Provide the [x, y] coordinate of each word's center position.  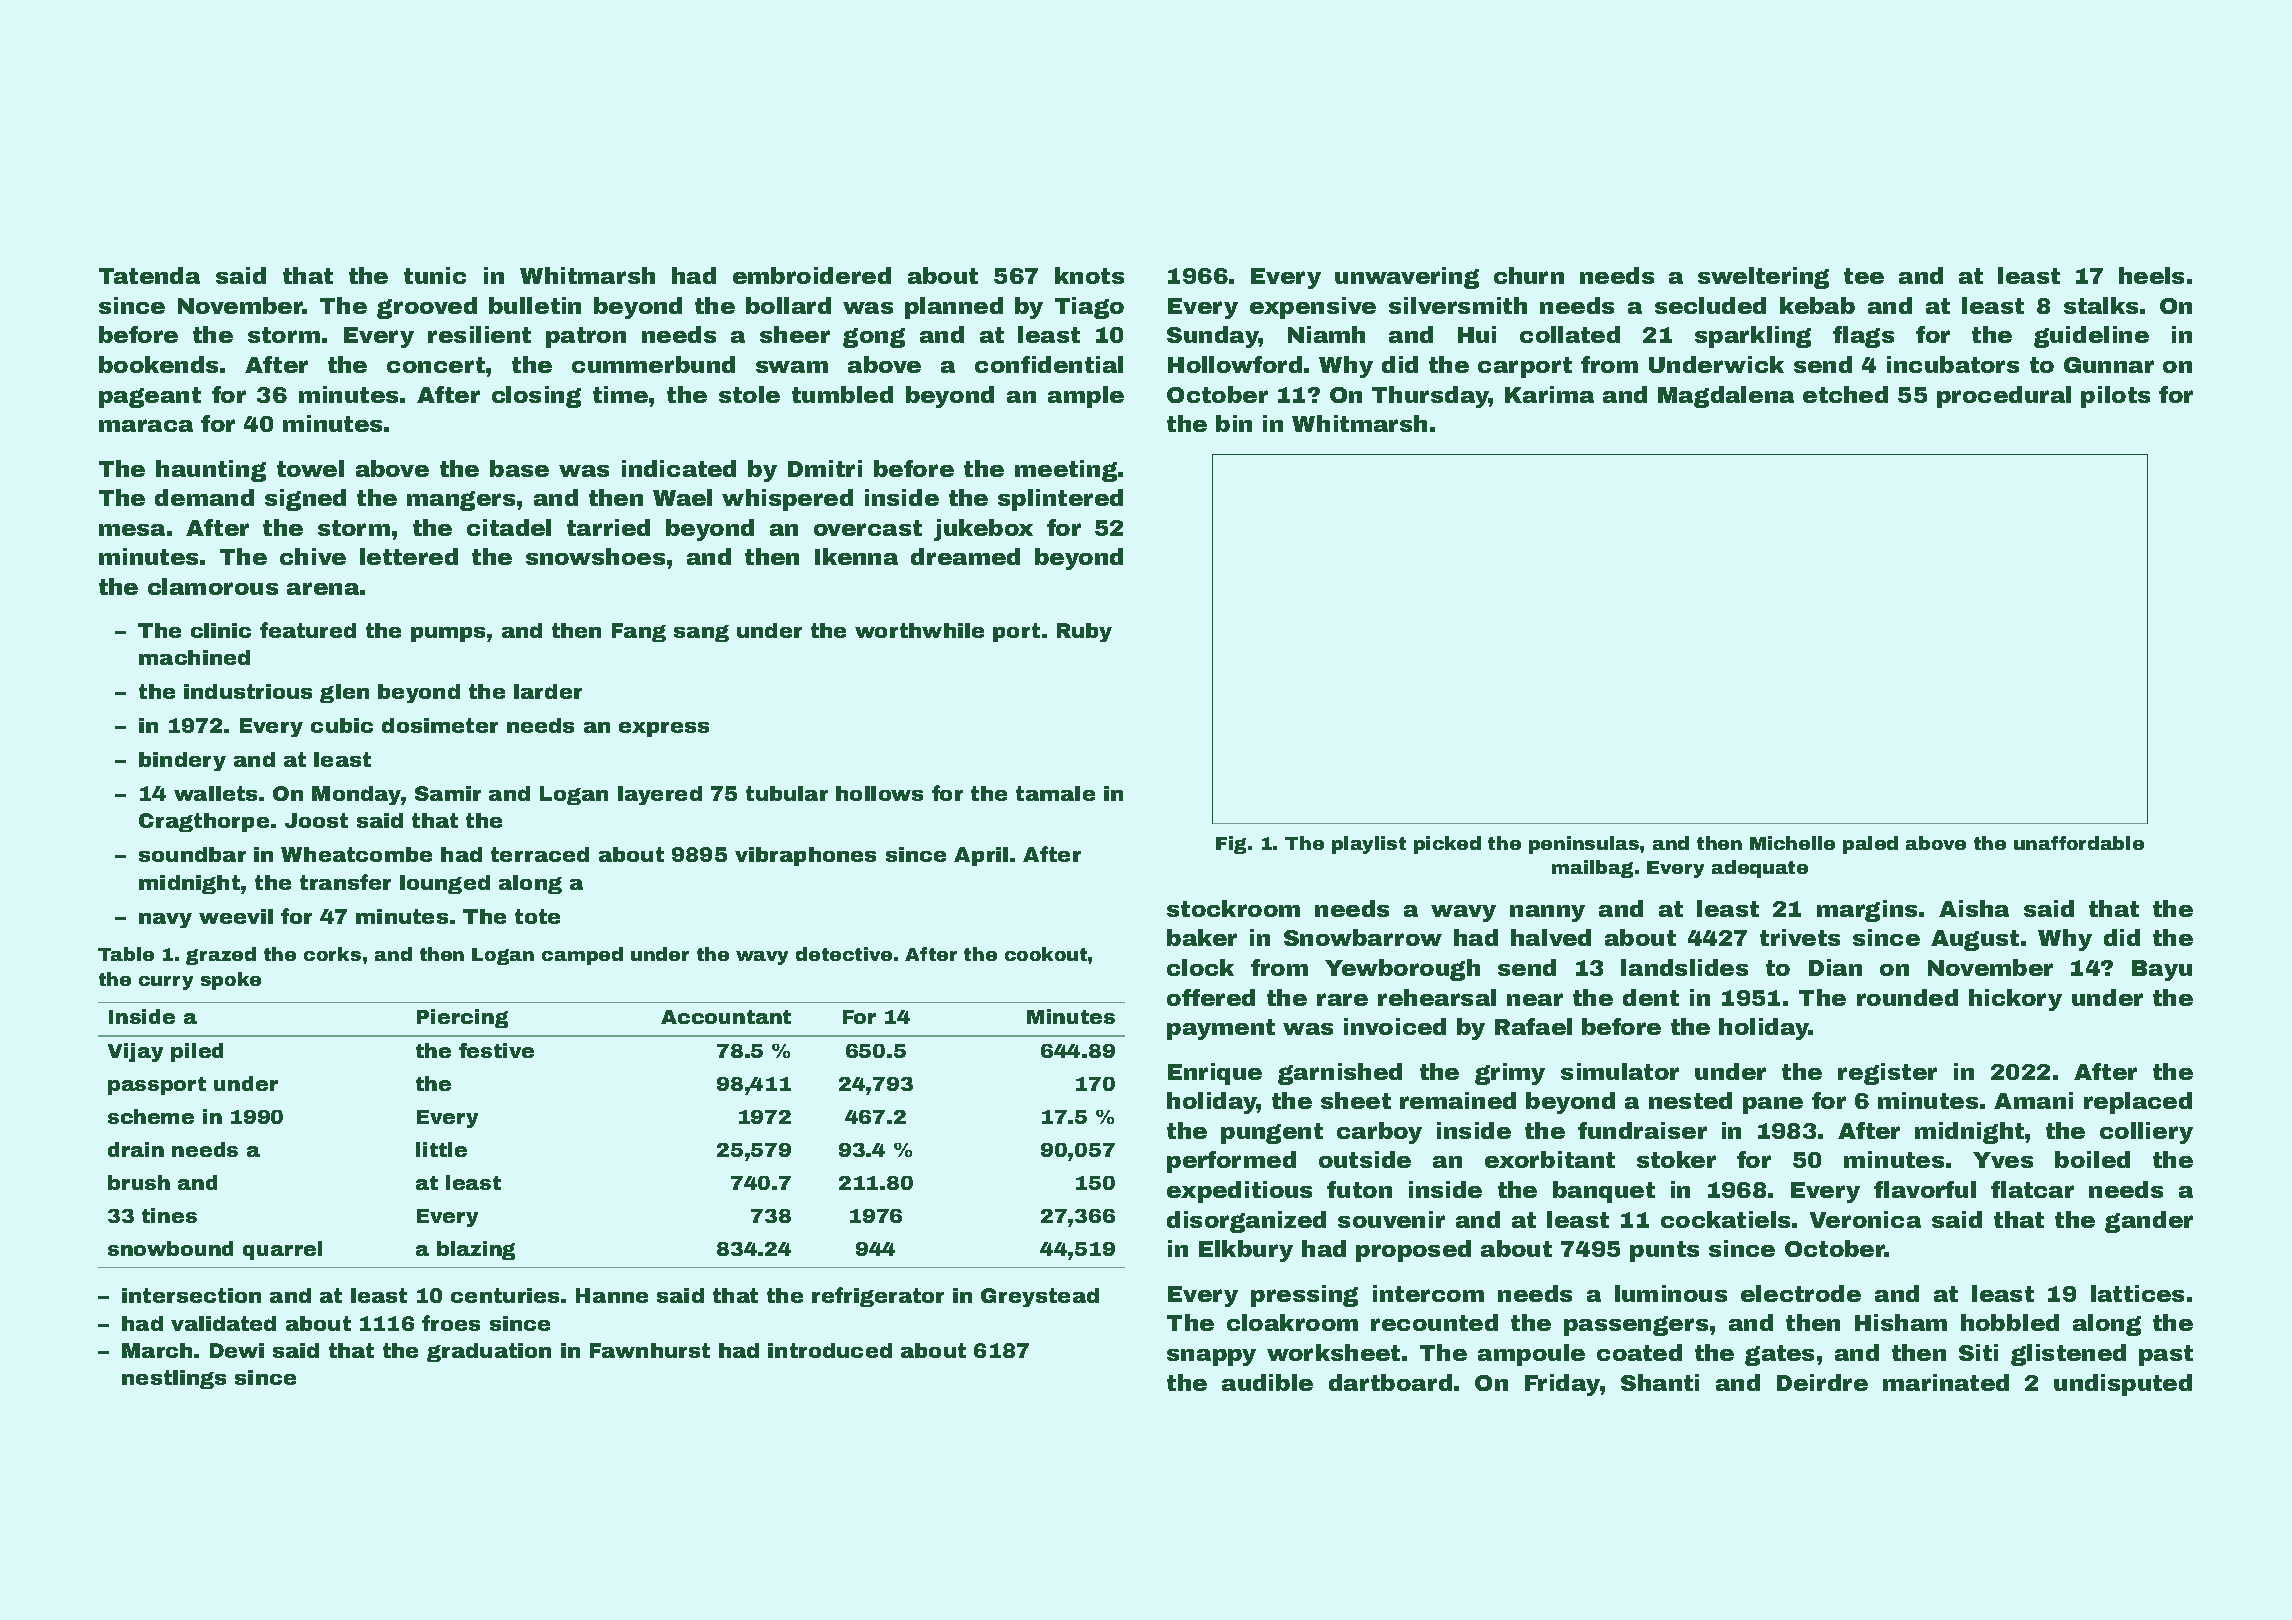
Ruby [1084, 632]
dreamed [965, 556]
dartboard [1390, 1382]
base [519, 468]
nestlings [174, 1379]
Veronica [1865, 1219]
